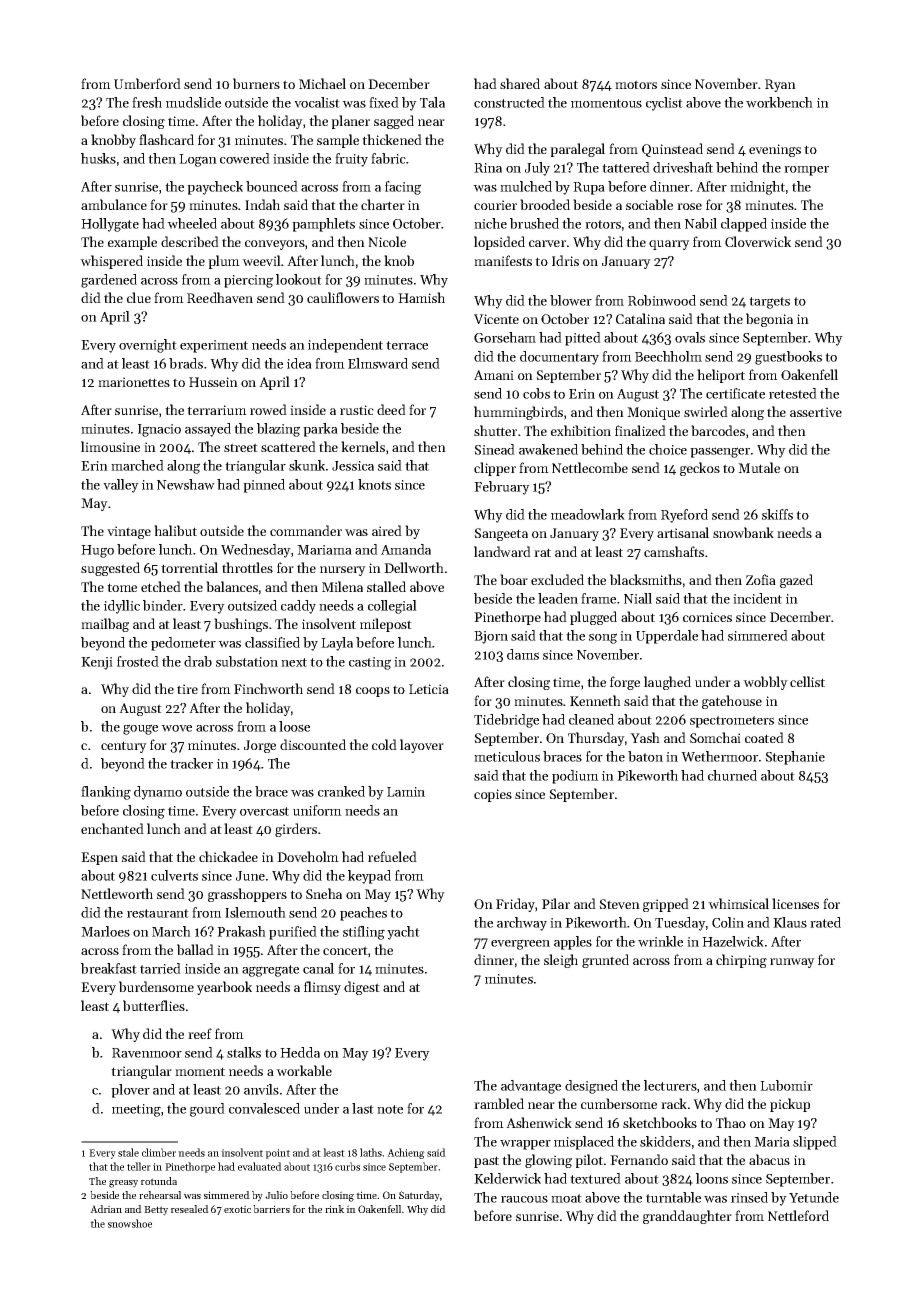  What do you see at coordinates (272, 186) in the screenshot?
I see `bounced` at bounding box center [272, 186].
